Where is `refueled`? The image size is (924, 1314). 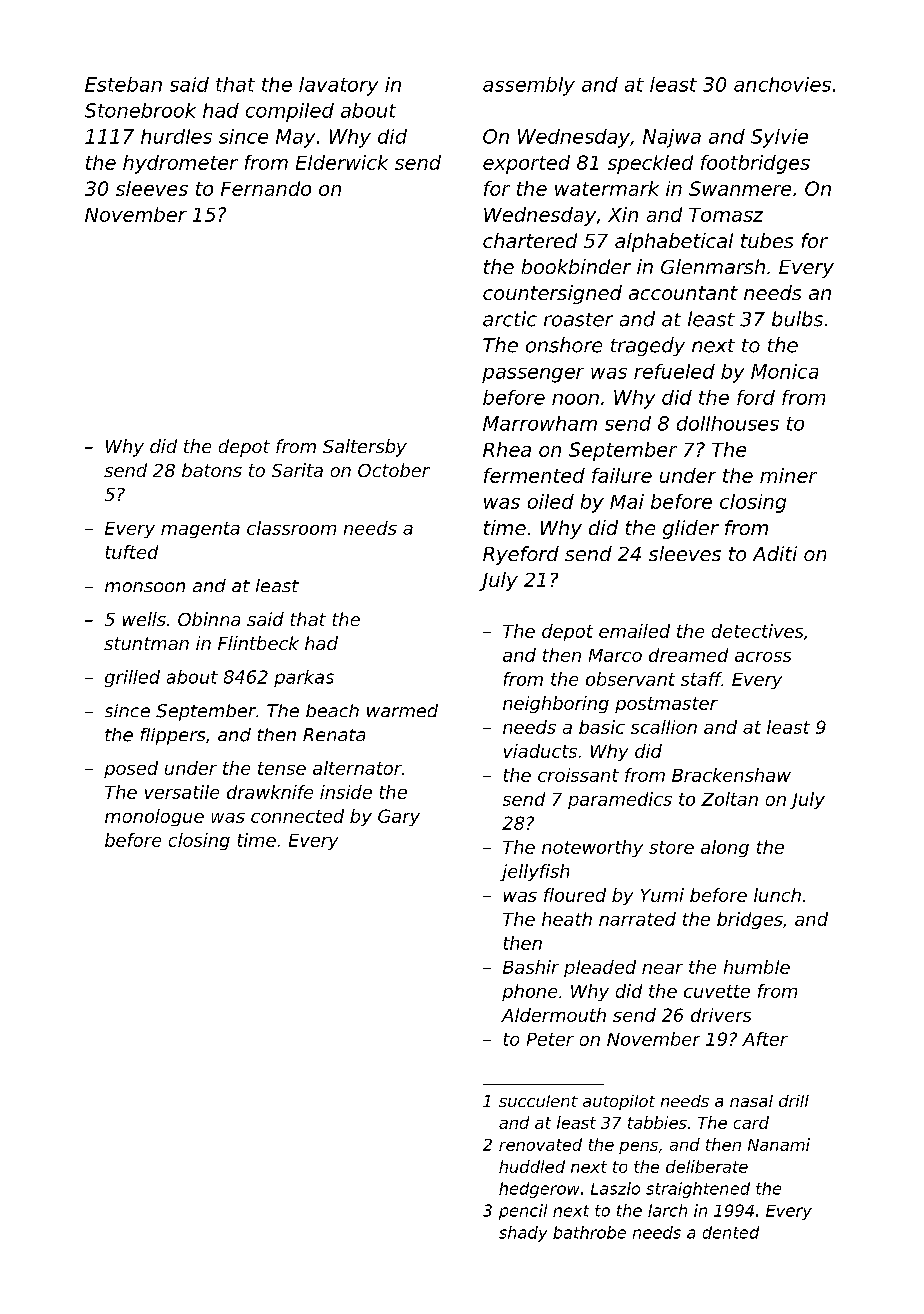
refueled is located at coordinates (674, 371).
